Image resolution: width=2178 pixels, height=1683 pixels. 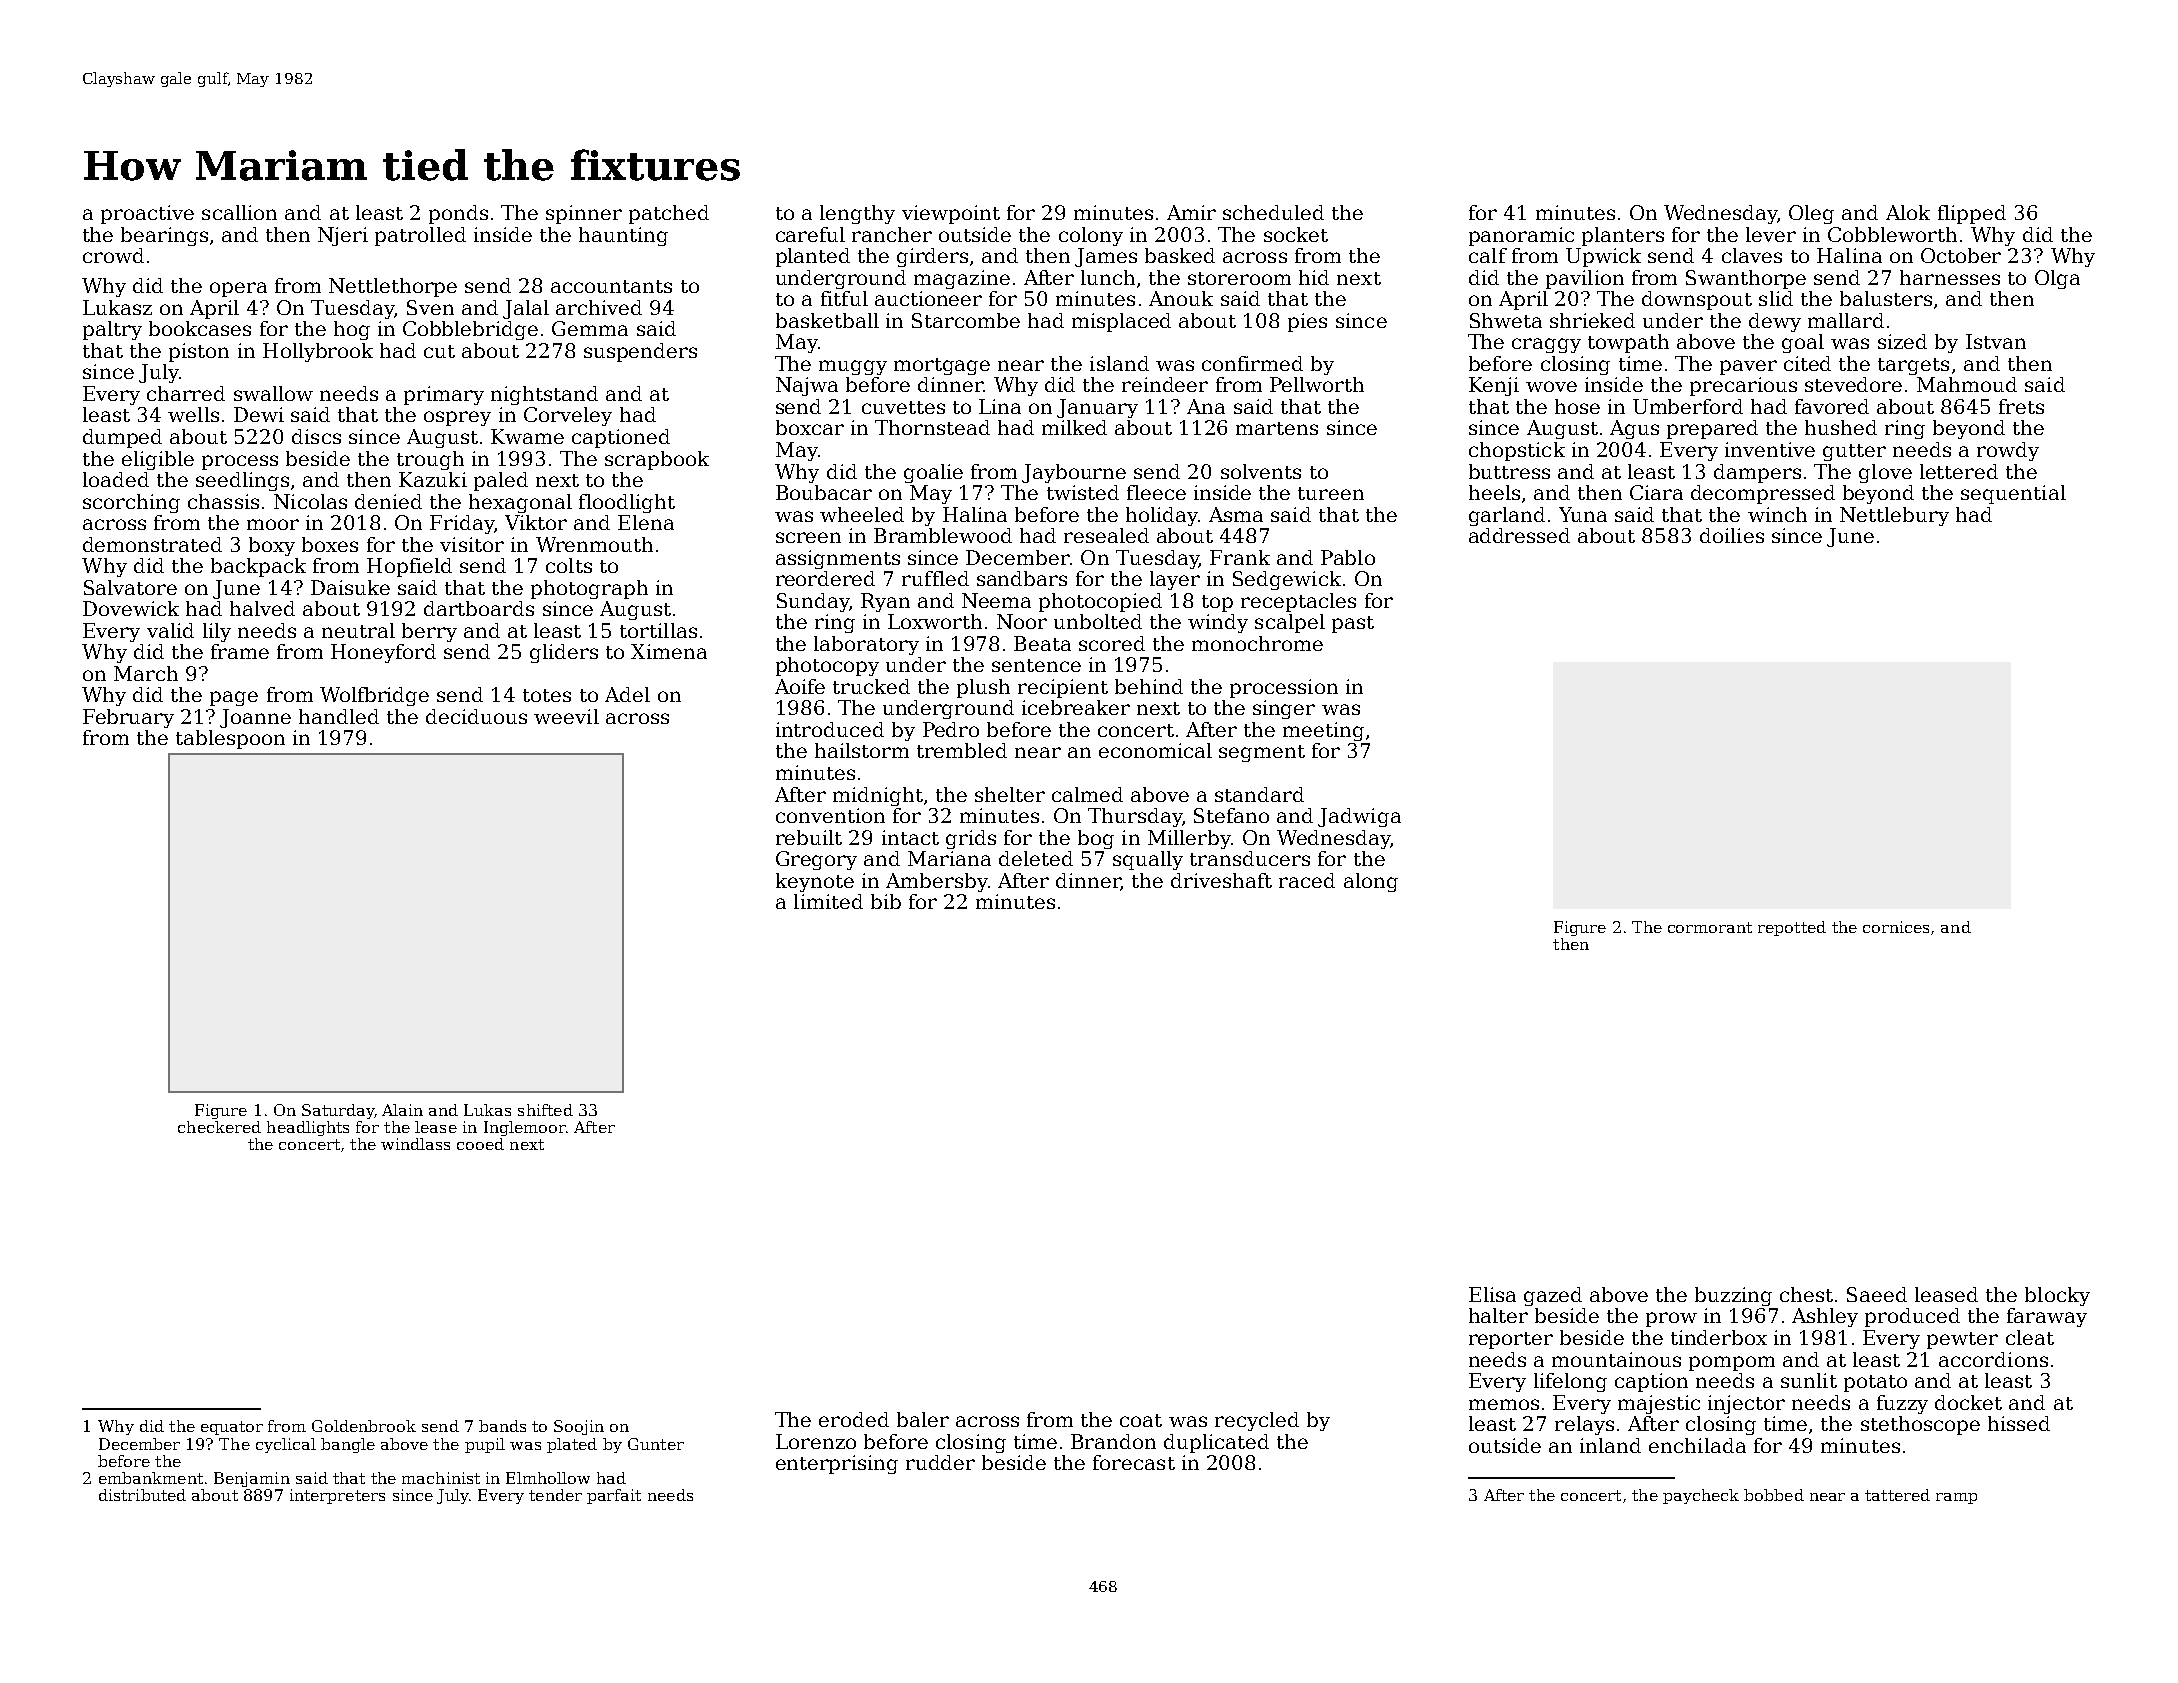 What do you see at coordinates (415, 1144) in the screenshot?
I see `windlass` at bounding box center [415, 1144].
